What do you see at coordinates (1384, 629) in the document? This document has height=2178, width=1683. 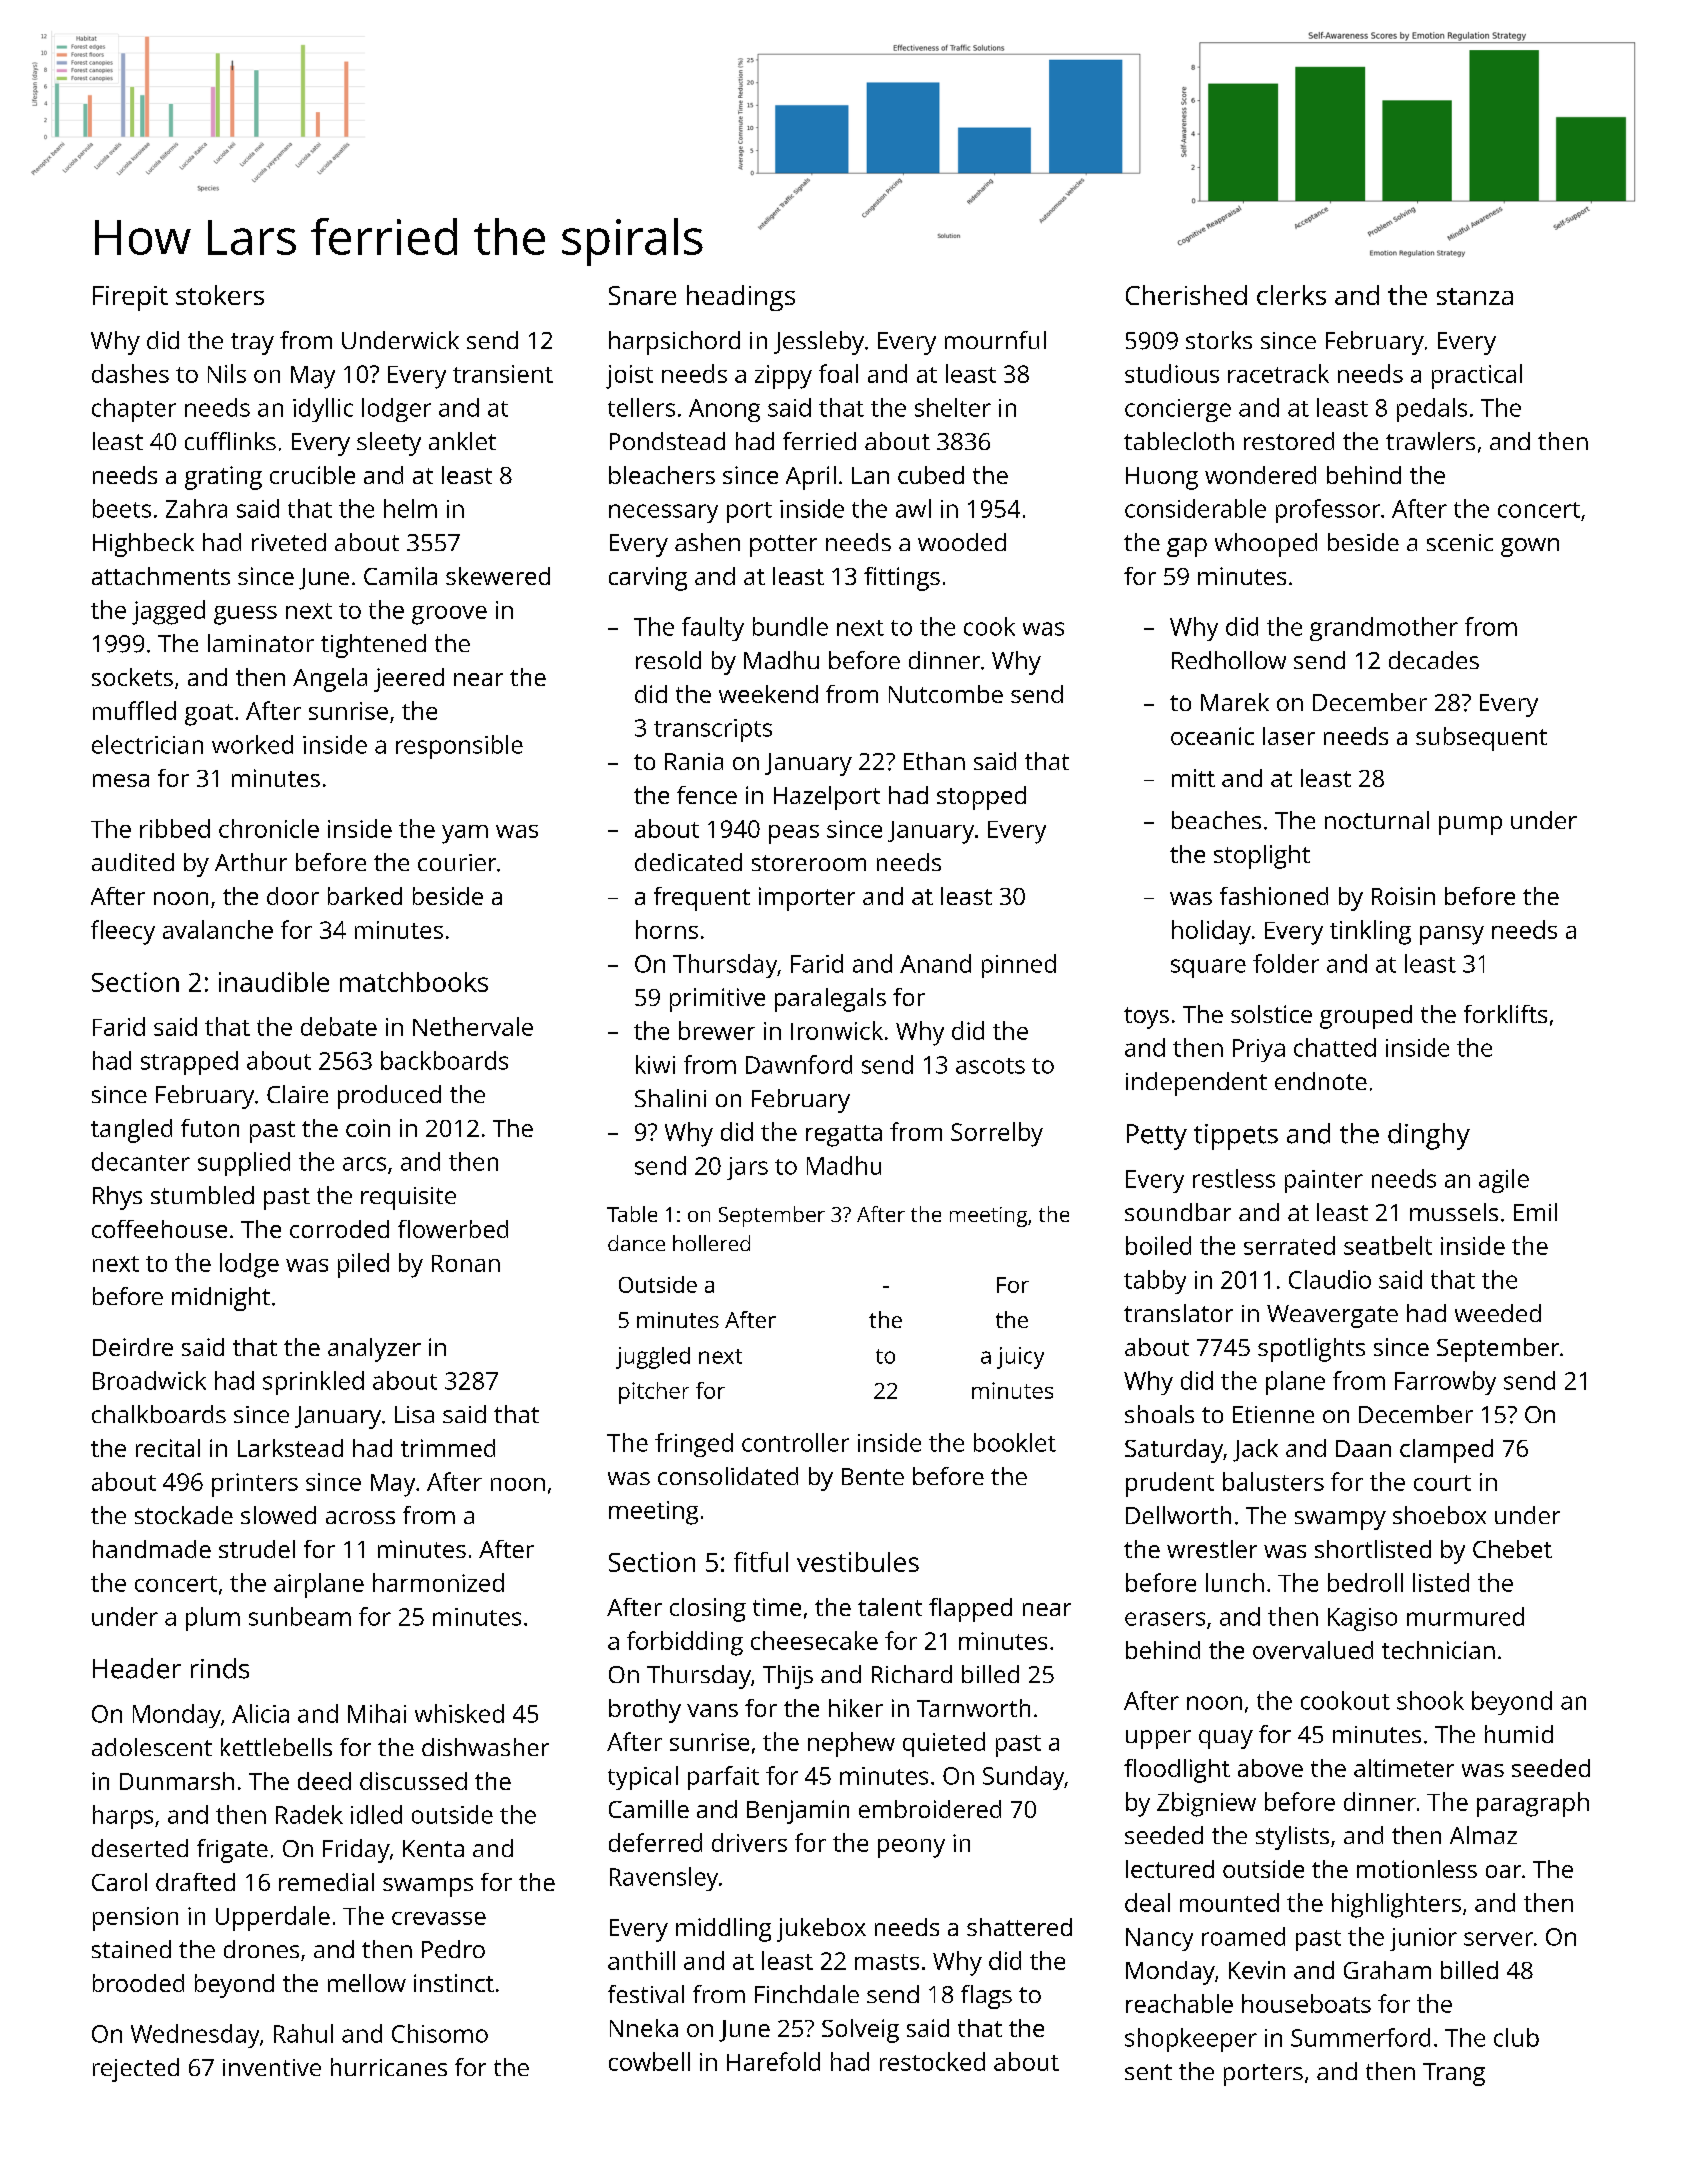 I see `grandmother` at bounding box center [1384, 629].
